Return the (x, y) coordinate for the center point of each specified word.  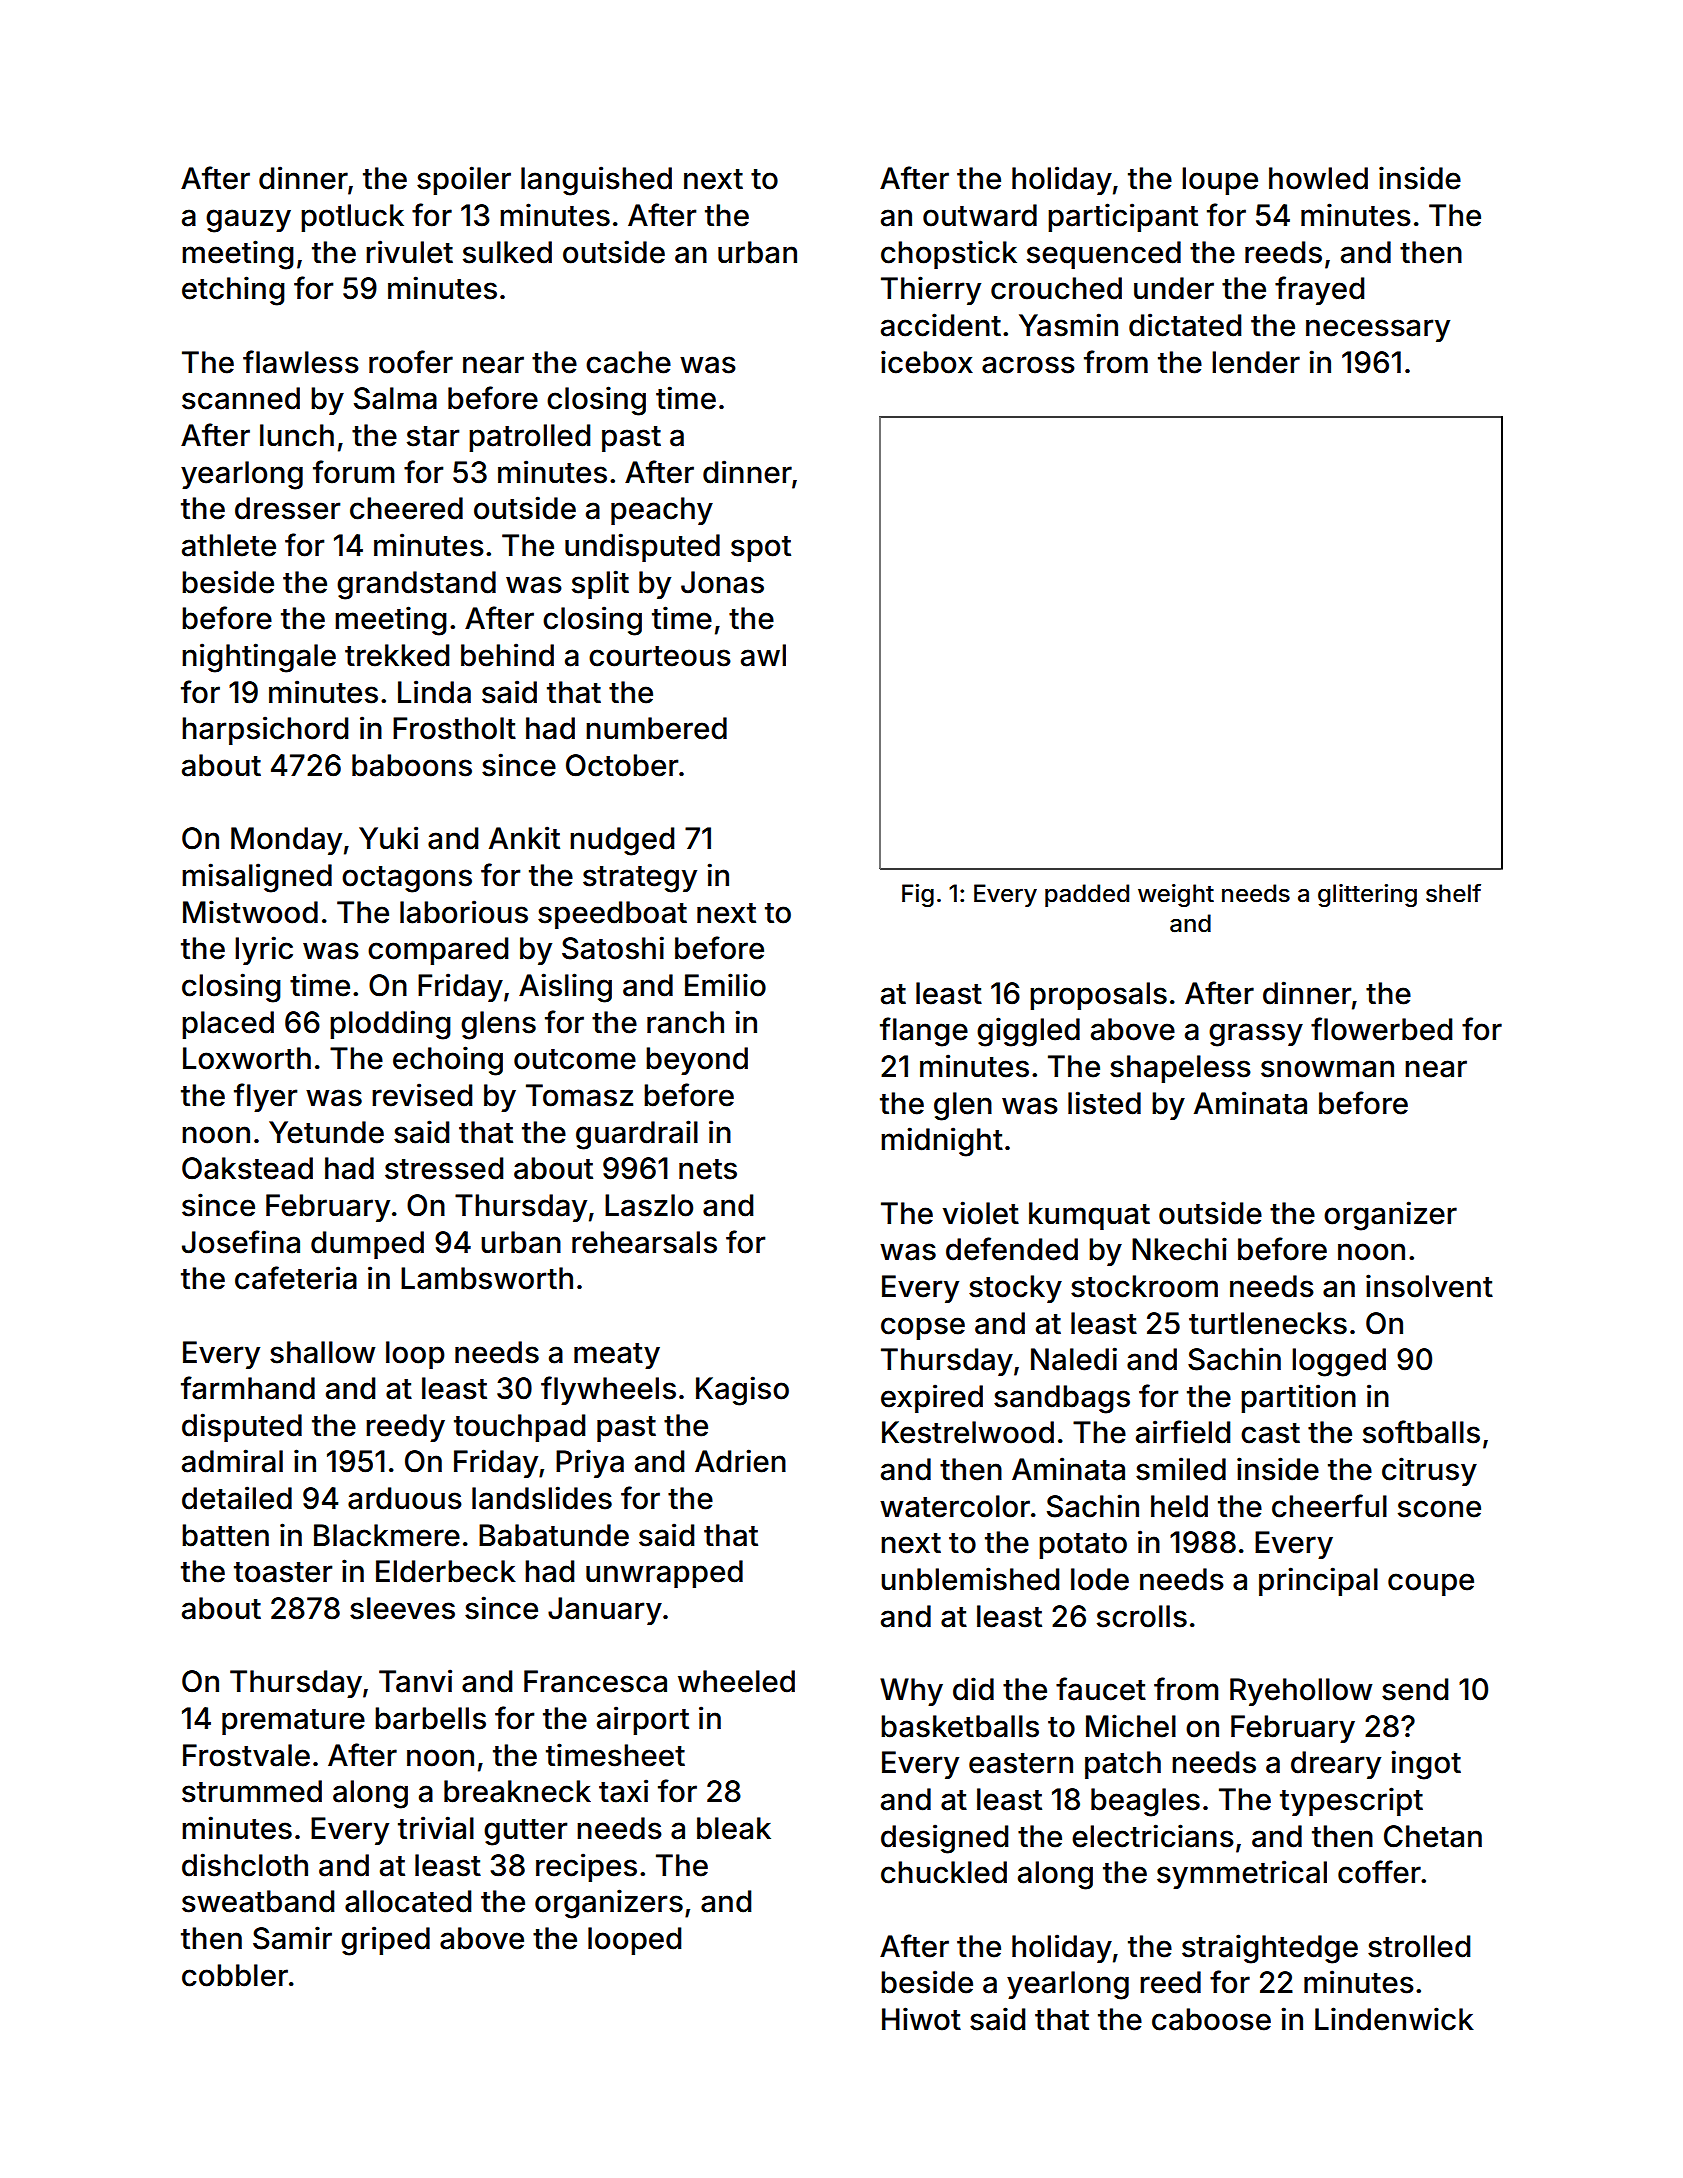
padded (1087, 895)
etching (233, 291)
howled (1318, 178)
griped (385, 1941)
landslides (542, 1498)
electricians (1153, 1836)
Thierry (931, 290)
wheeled (736, 1681)
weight (1176, 895)
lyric (264, 950)
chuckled (944, 1872)
